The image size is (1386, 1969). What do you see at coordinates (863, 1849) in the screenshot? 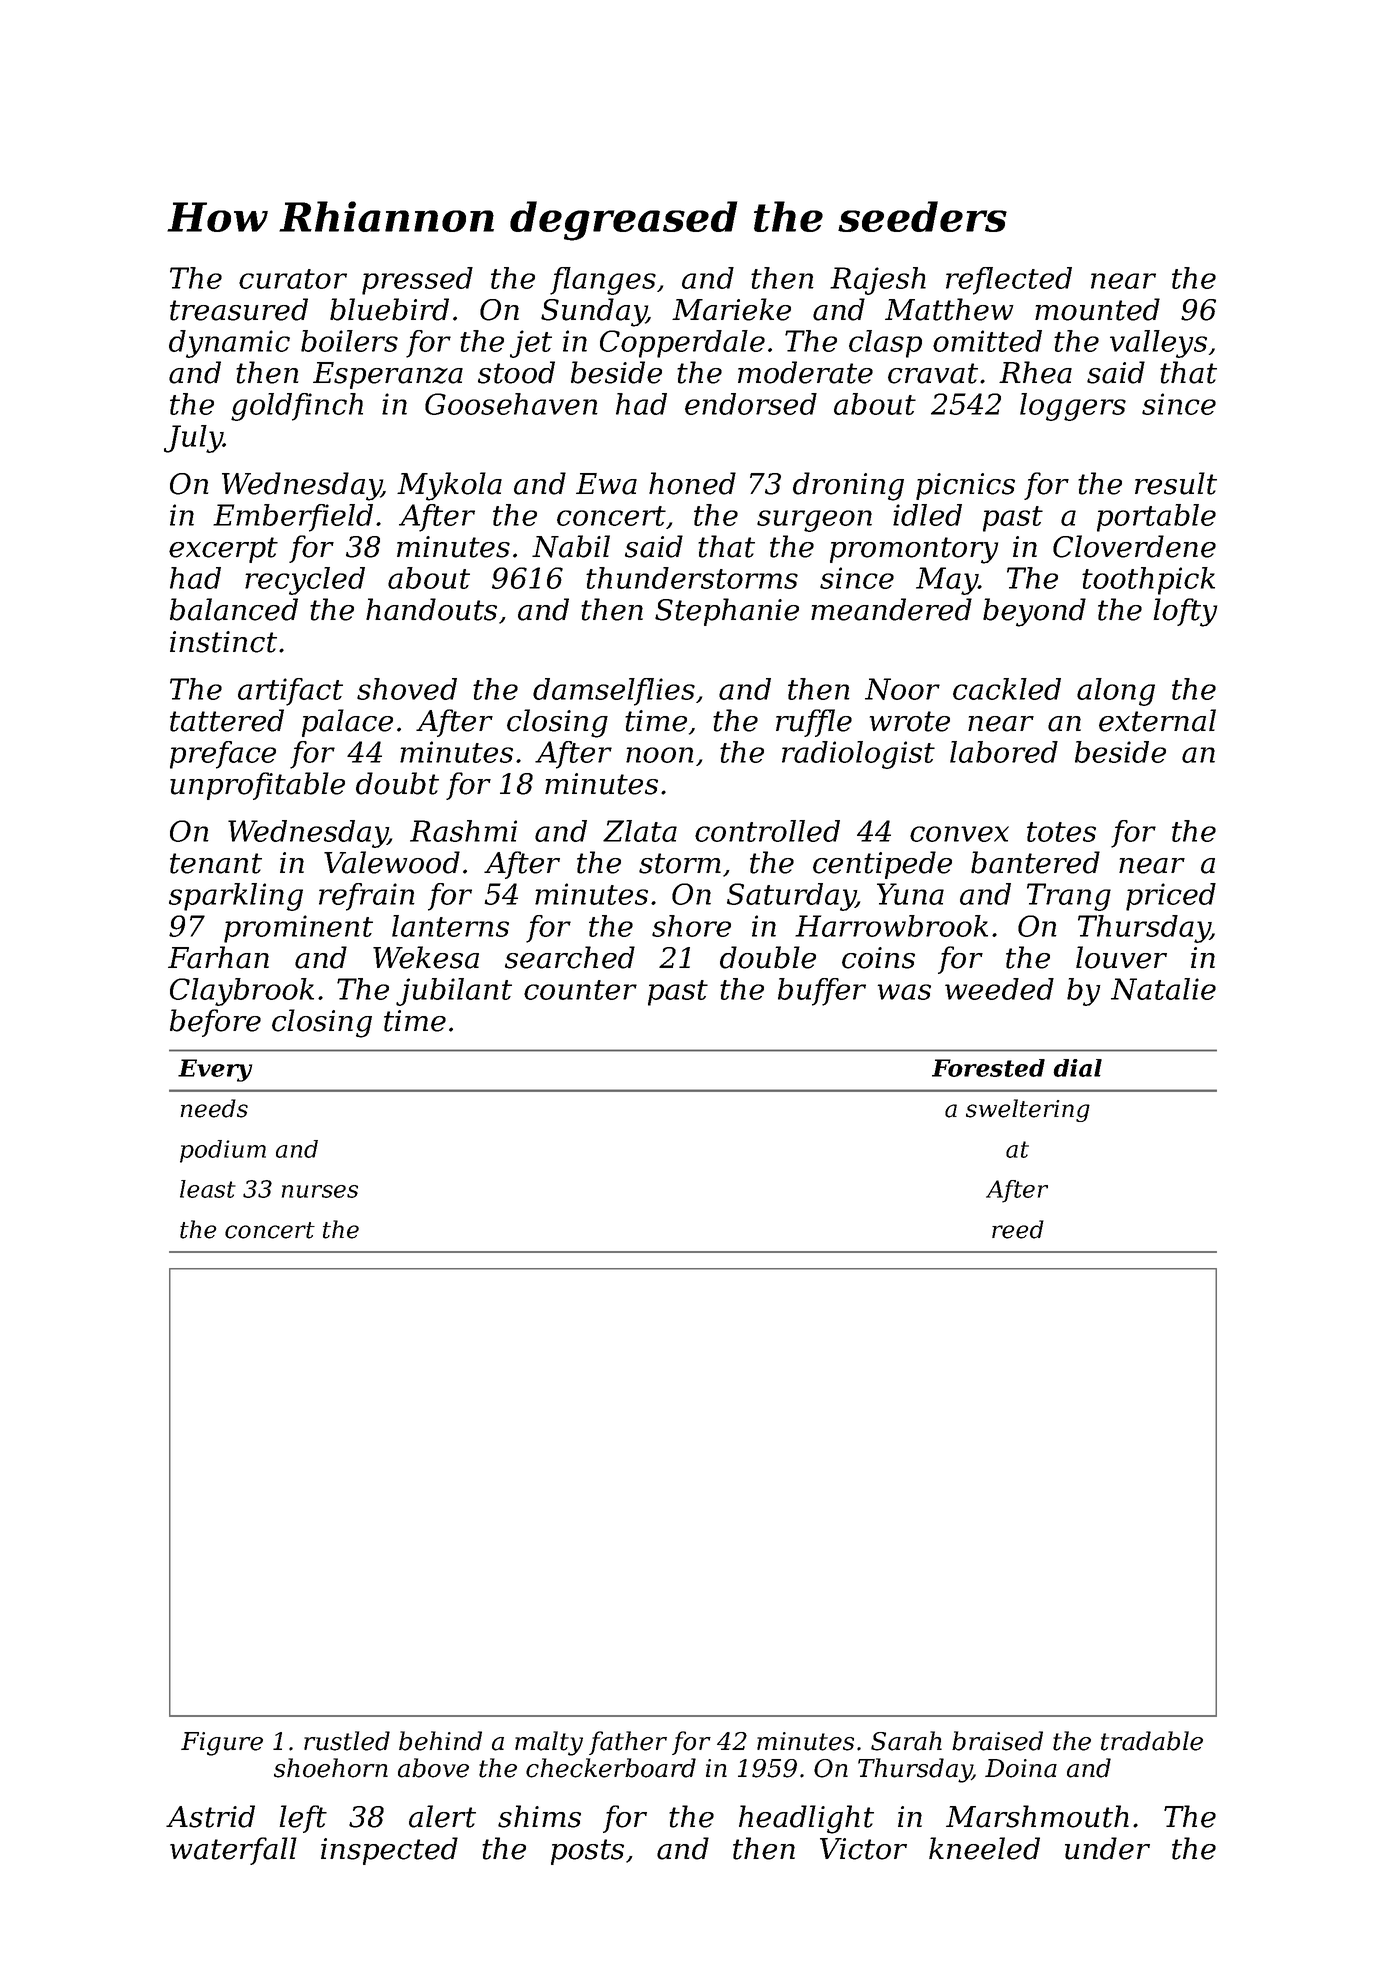
I see `Victor` at bounding box center [863, 1849].
